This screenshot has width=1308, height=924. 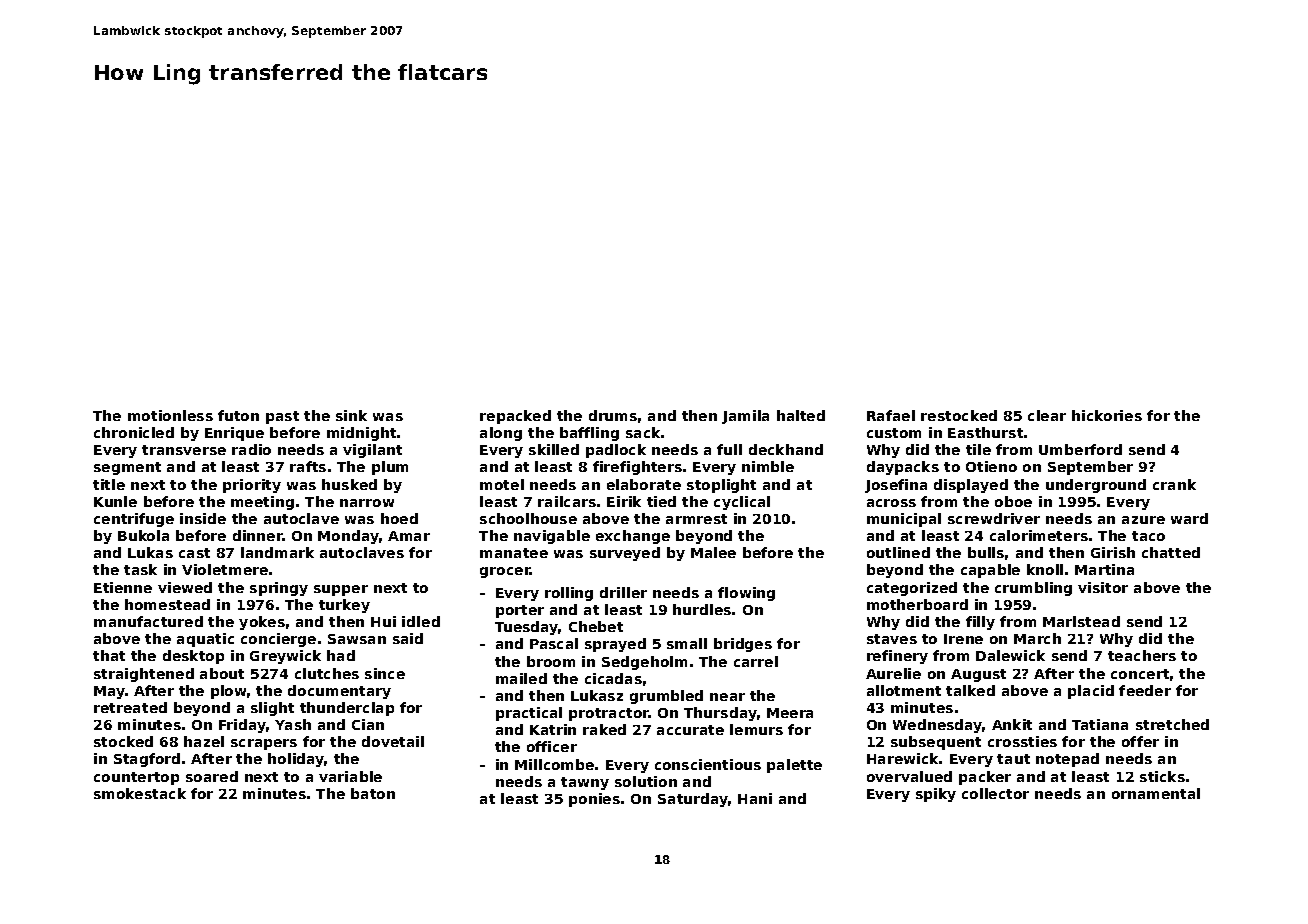 I want to click on Rafael, so click(x=891, y=415).
